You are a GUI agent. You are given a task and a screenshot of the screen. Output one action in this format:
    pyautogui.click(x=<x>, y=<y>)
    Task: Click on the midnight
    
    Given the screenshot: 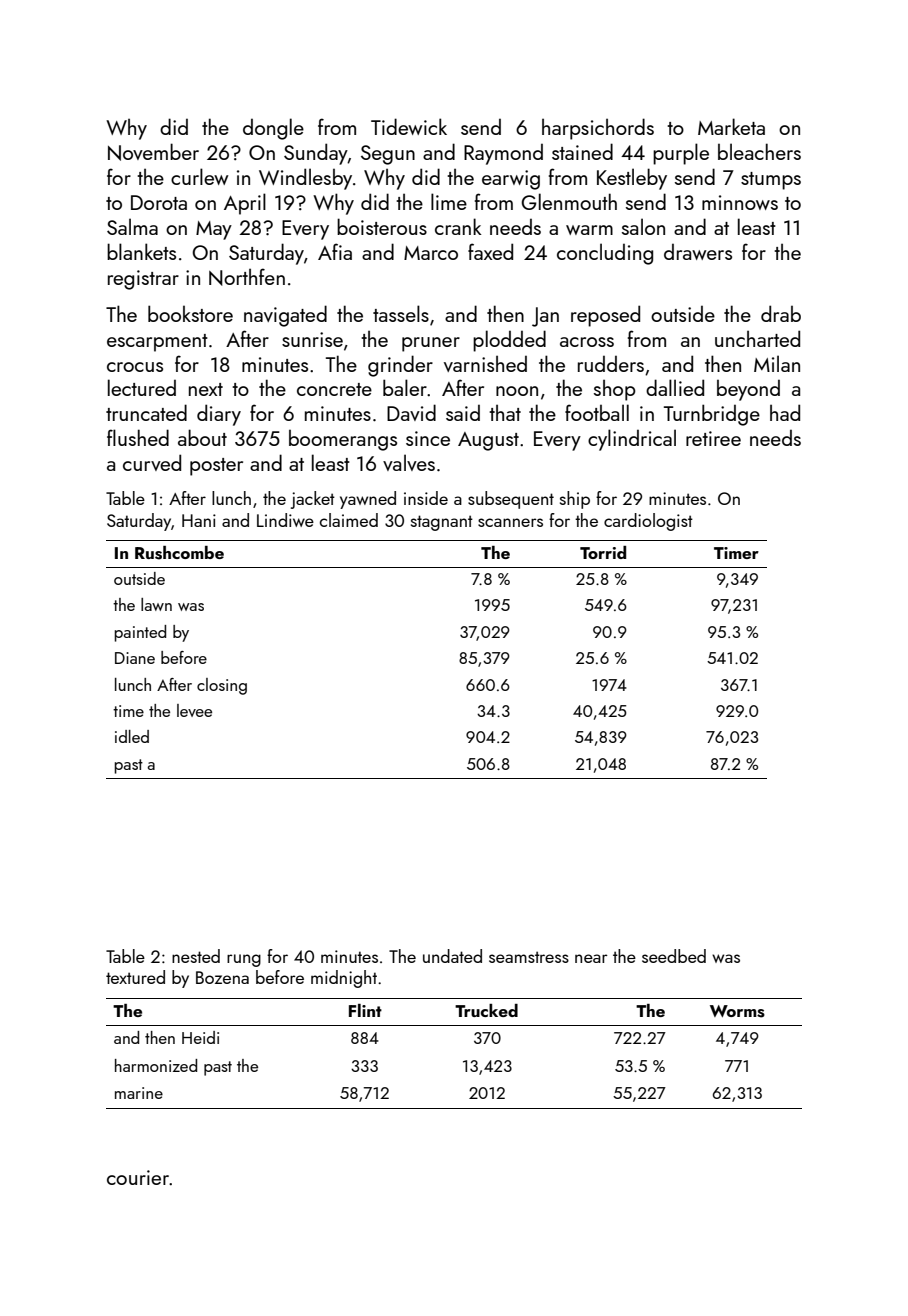 What is the action you would take?
    pyautogui.click(x=344, y=979)
